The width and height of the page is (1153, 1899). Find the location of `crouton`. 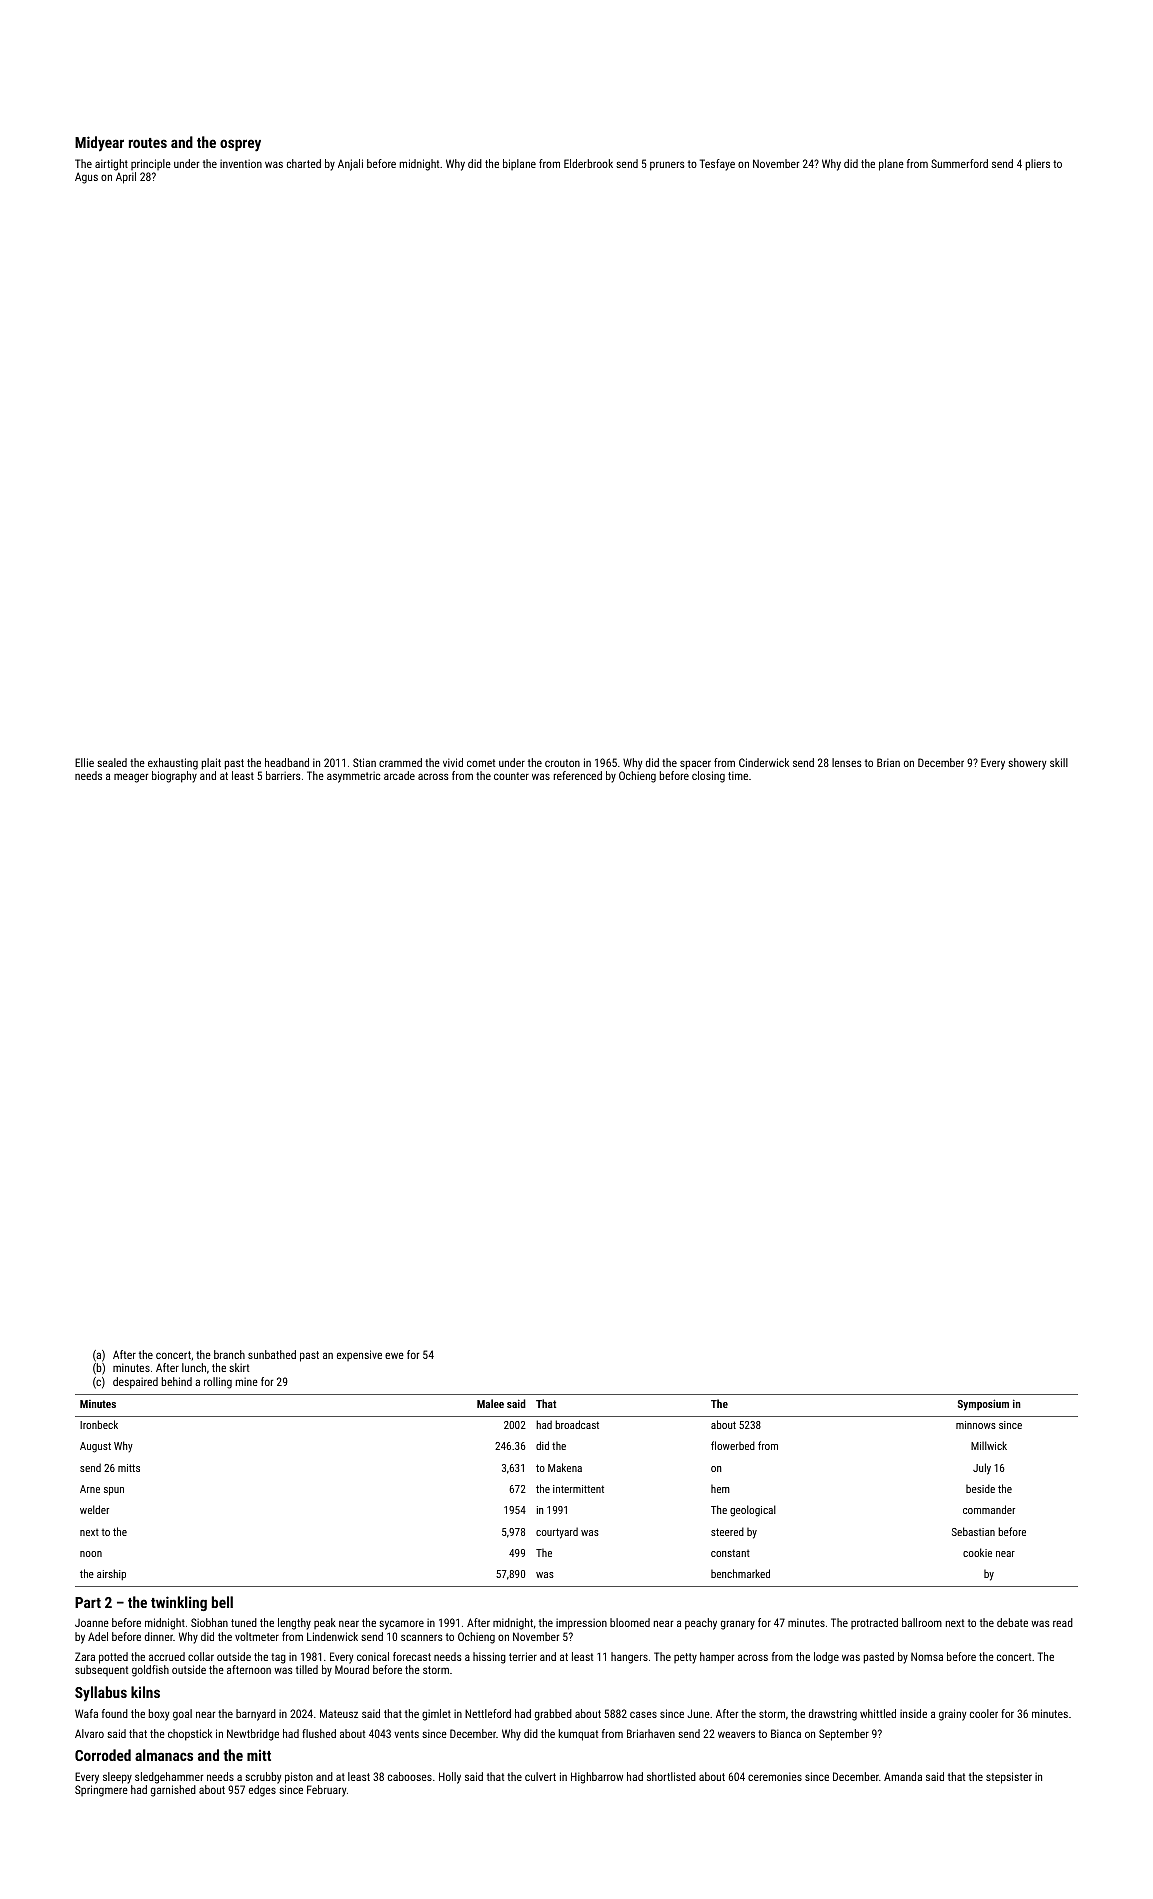

crouton is located at coordinates (562, 763).
